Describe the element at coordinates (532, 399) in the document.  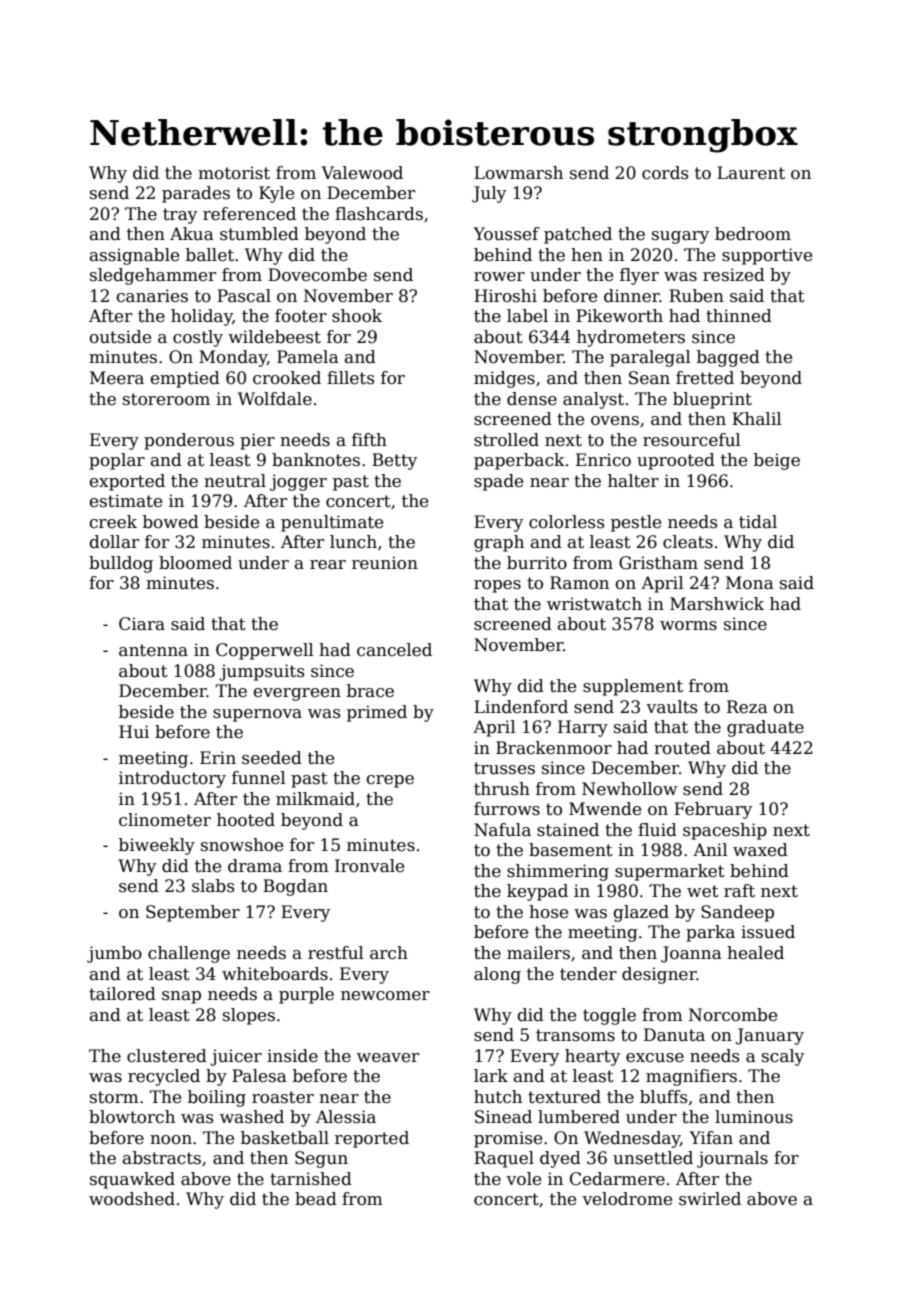
I see `dense` at that location.
